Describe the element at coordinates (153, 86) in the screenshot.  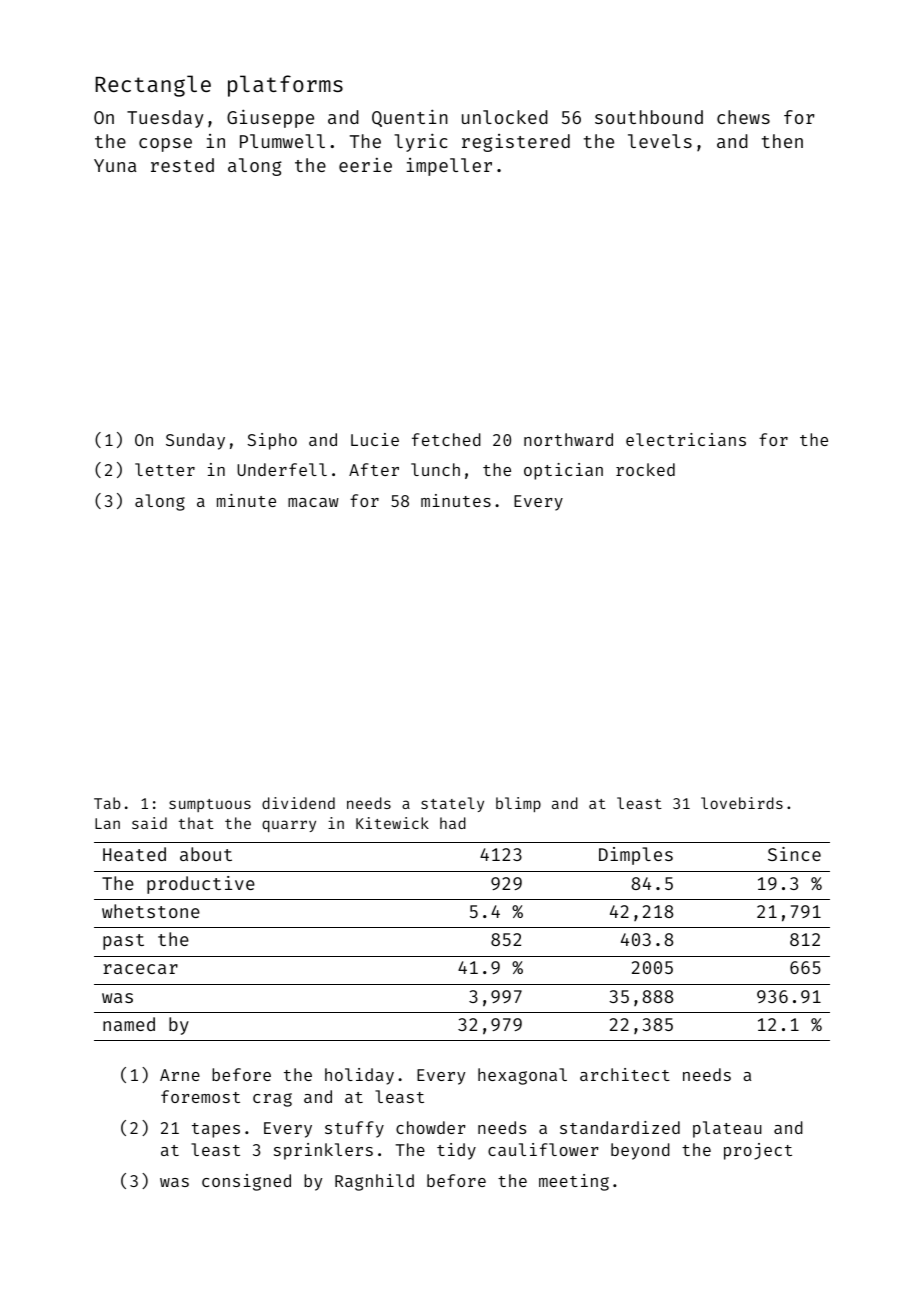
I see `Rectangle` at that location.
